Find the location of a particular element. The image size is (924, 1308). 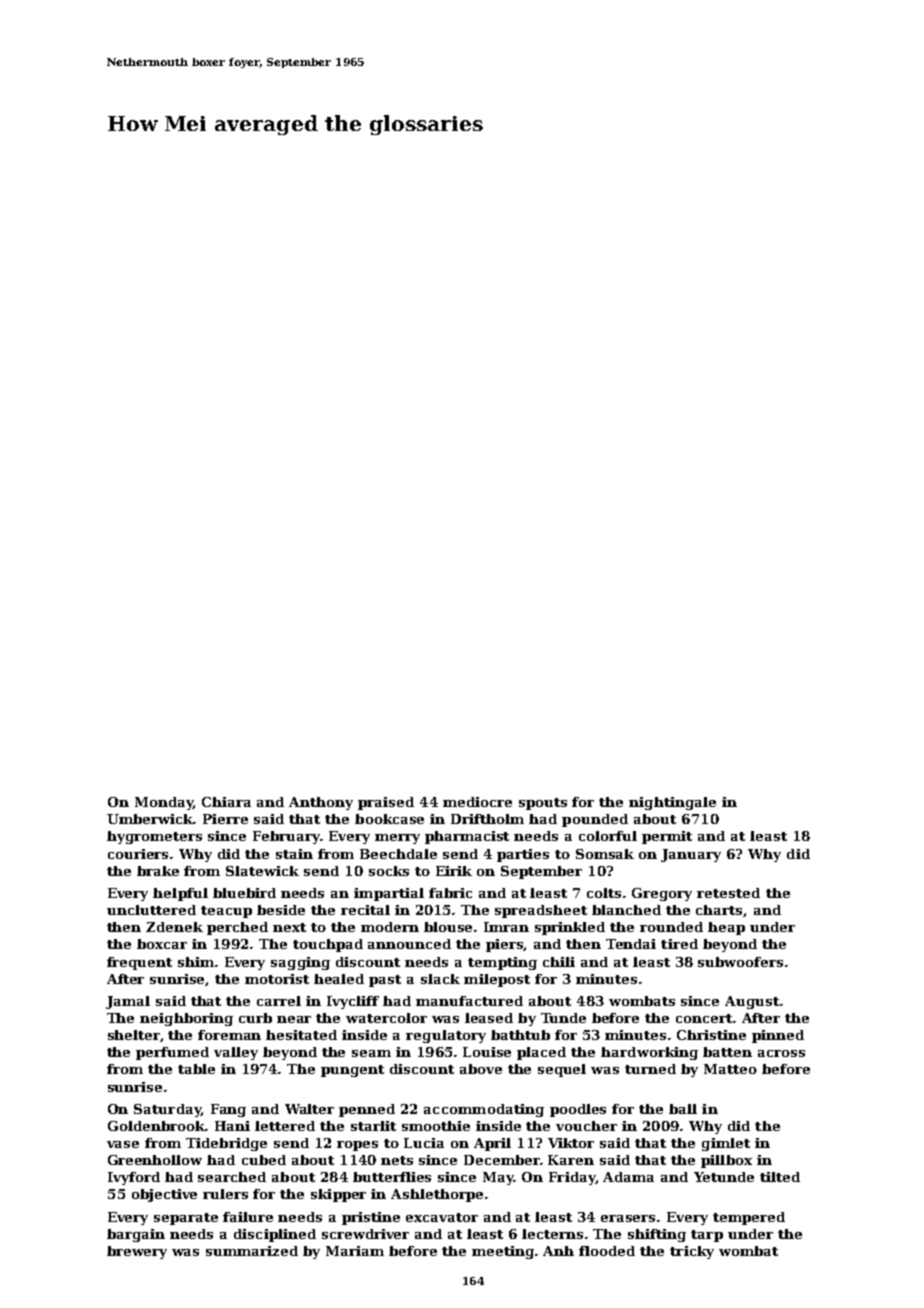

perched is located at coordinates (237, 928).
